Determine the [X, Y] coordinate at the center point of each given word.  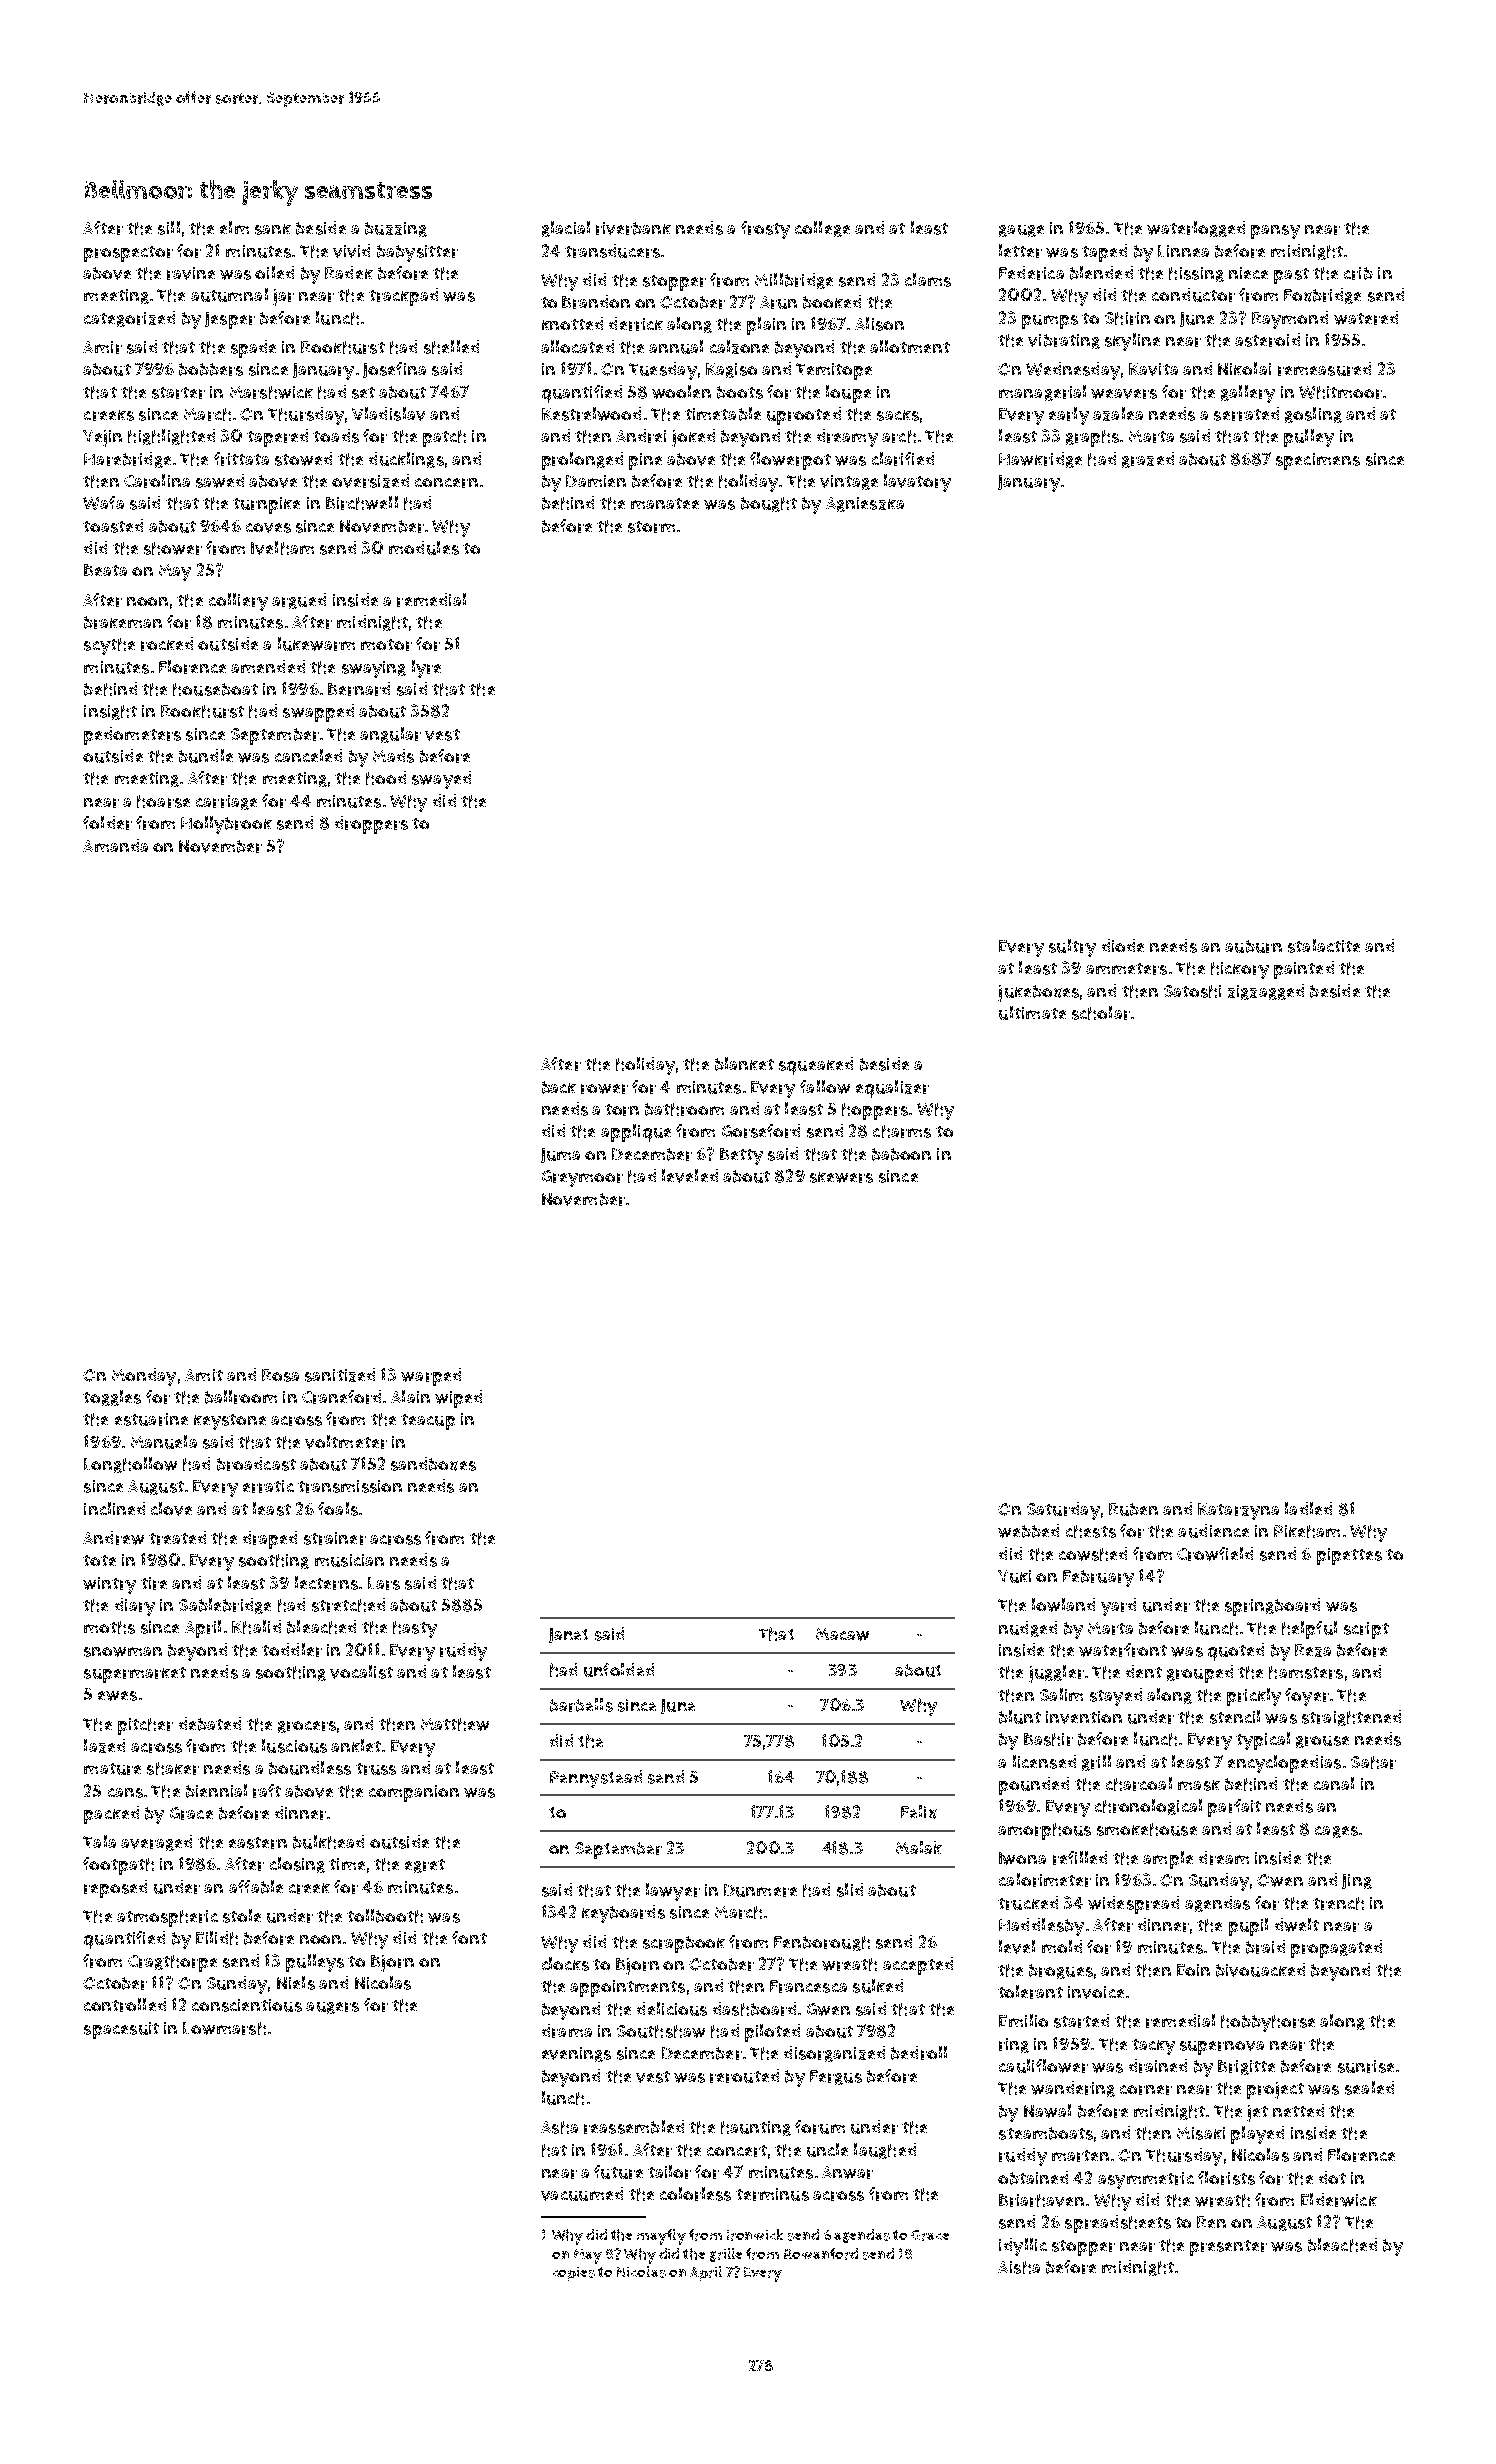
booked [832, 302]
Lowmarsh [224, 2028]
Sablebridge [225, 1606]
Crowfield [1215, 1554]
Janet [568, 1635]
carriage [226, 802]
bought [769, 504]
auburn [1253, 946]
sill [169, 228]
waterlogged [1196, 229]
